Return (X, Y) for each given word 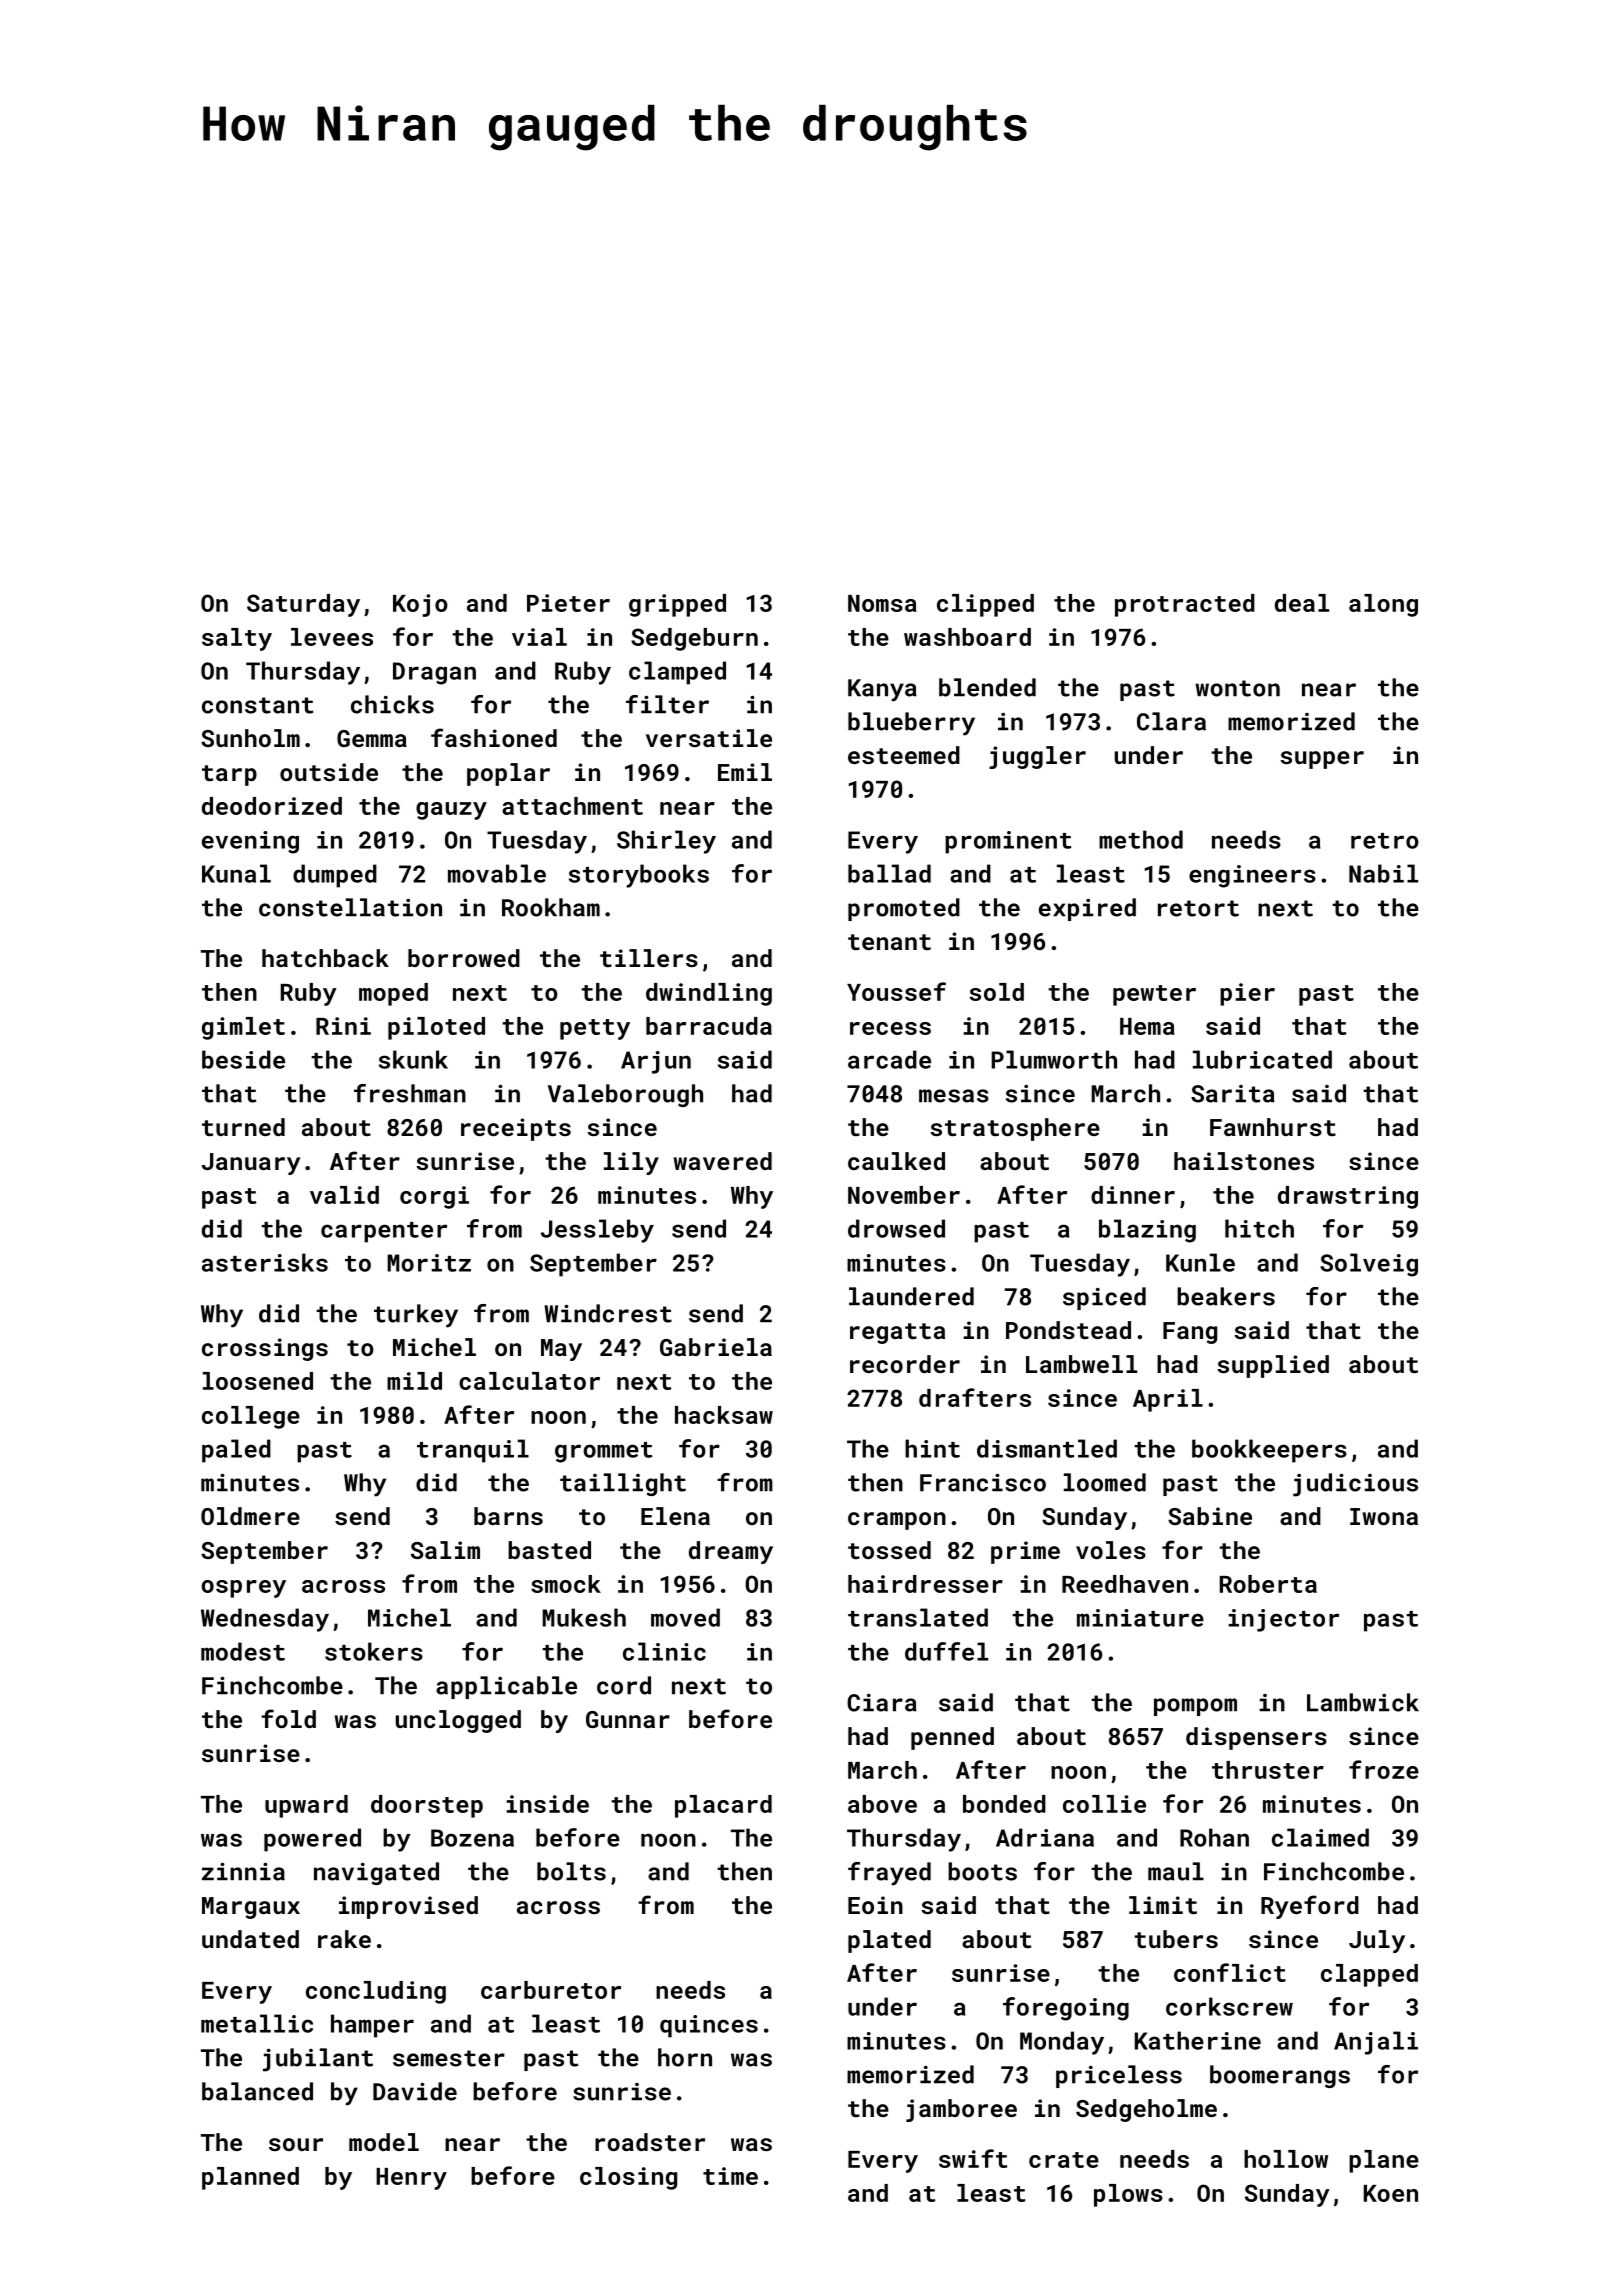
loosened (258, 1381)
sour (296, 2144)
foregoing (1066, 2009)
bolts (571, 1871)
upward (306, 1806)
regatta (897, 1333)
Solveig (1369, 1265)
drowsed (896, 1228)
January (251, 1164)
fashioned (494, 737)
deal (1302, 603)
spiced (1104, 1298)
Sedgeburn (694, 639)
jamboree (961, 2110)
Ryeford (1310, 1907)
